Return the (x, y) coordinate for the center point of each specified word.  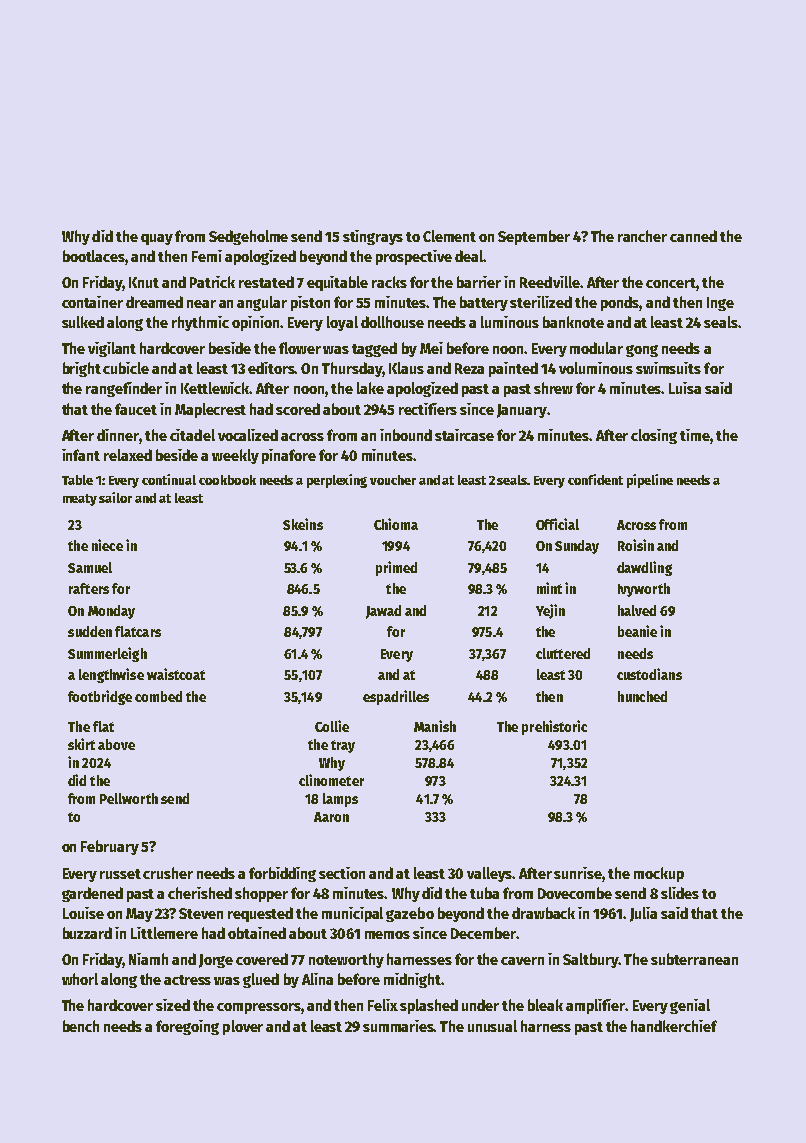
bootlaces (94, 256)
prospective (414, 257)
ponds (620, 303)
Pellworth (129, 798)
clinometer (331, 780)
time (695, 435)
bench (81, 1026)
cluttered (563, 653)
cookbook (227, 480)
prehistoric (554, 727)
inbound (406, 435)
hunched (642, 696)
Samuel (90, 567)
